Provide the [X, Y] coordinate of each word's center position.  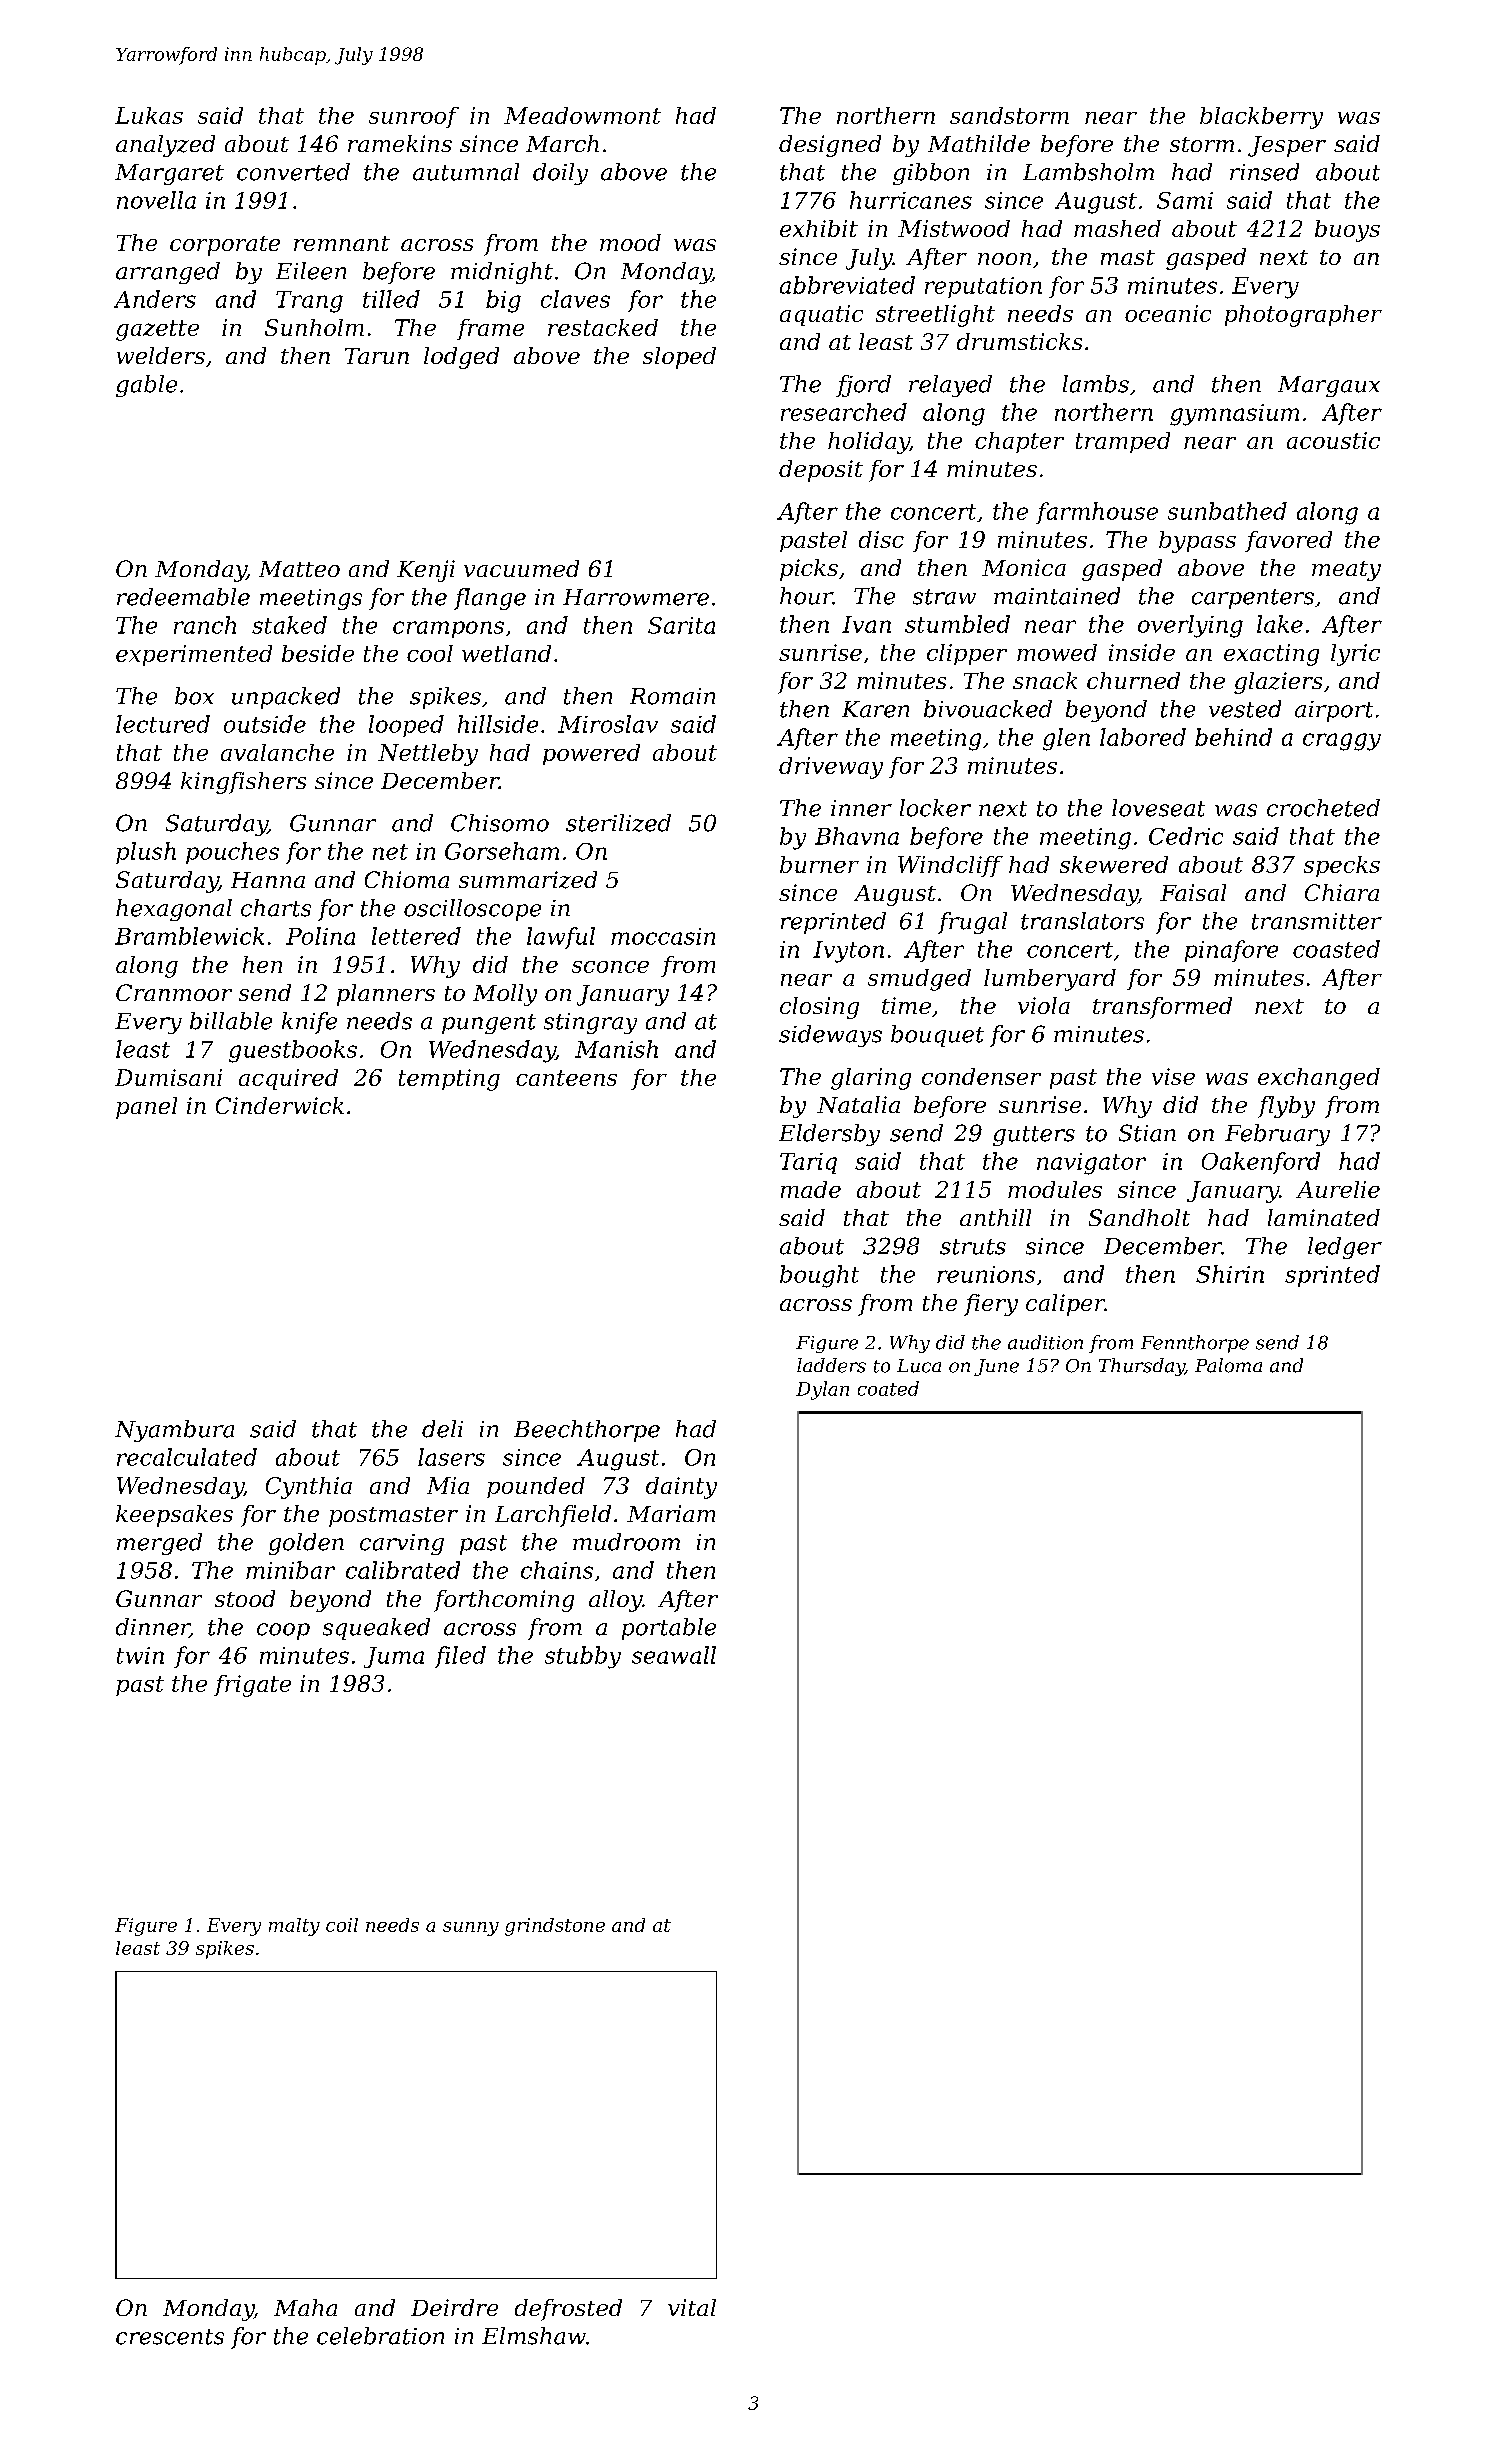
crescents [170, 2337]
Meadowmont [582, 115]
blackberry [1261, 118]
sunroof [414, 117]
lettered [416, 936]
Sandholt [1139, 1217]
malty [294, 1927]
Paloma [1228, 1365]
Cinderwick [280, 1105]
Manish [616, 1049]
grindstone [555, 1927]
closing [819, 1008]
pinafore [1231, 951]
